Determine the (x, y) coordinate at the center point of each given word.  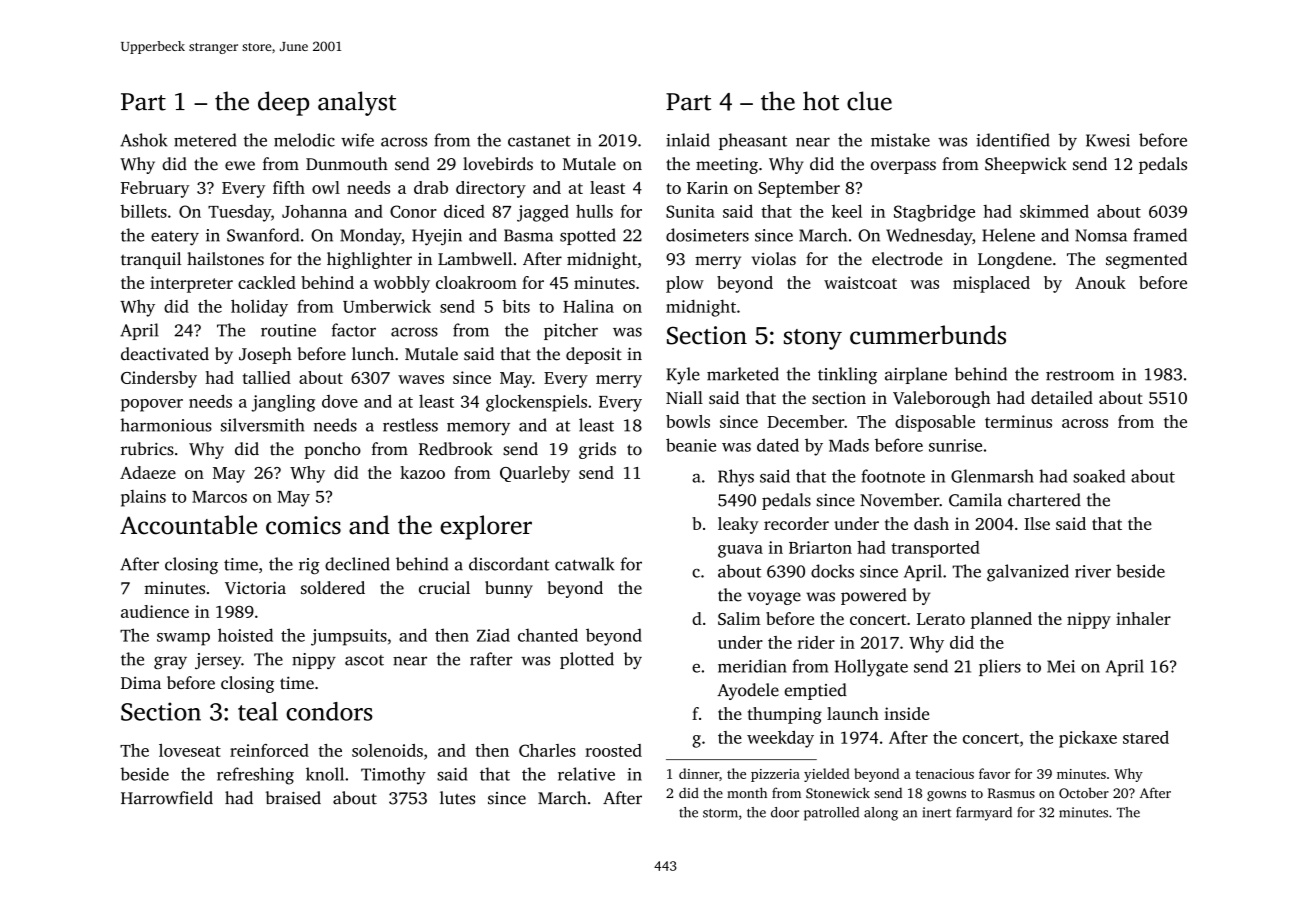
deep (283, 103)
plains (143, 498)
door (785, 812)
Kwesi (1108, 140)
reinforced (269, 750)
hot (821, 101)
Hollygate (871, 668)
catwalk (585, 564)
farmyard (984, 814)
